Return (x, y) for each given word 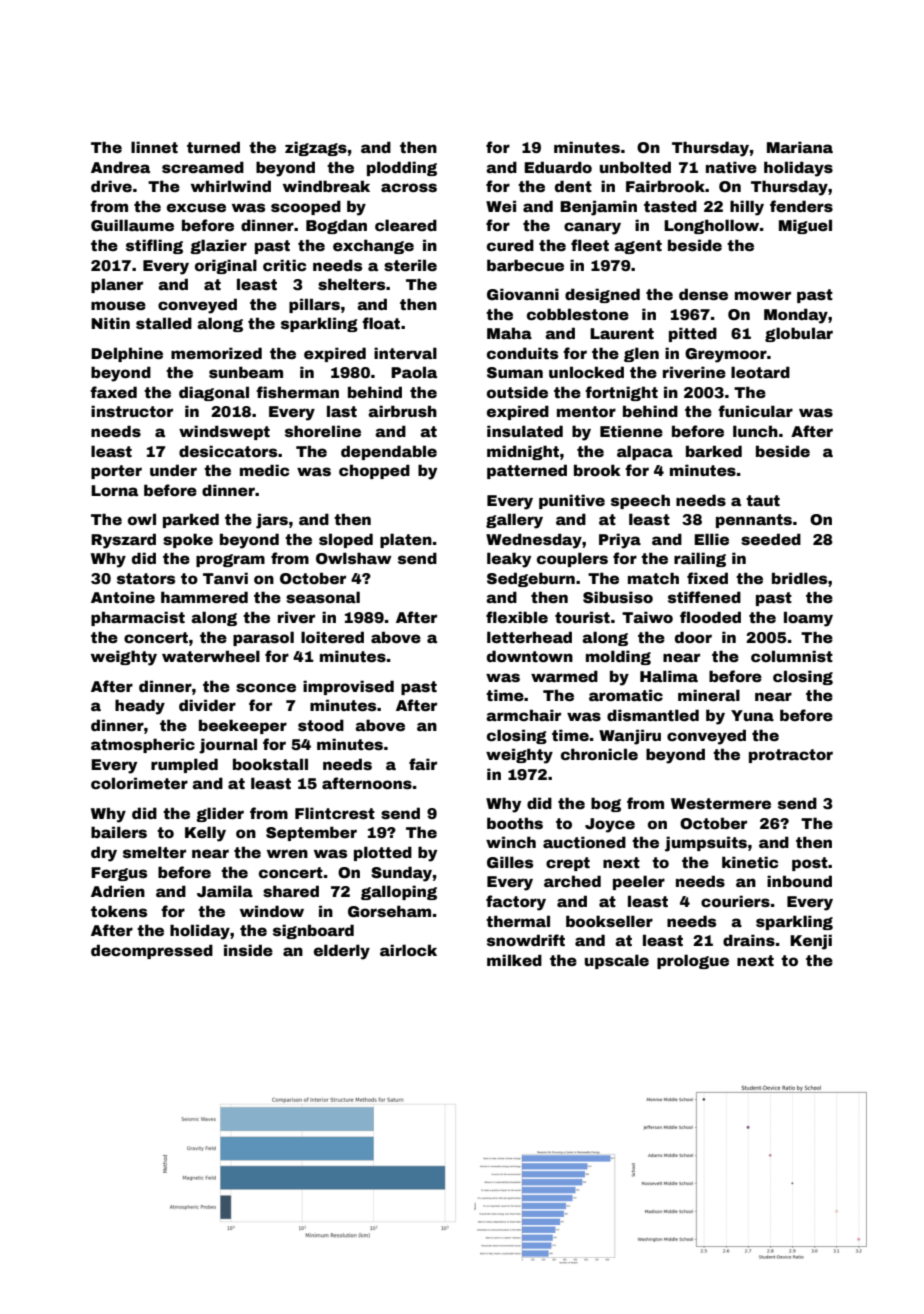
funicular (755, 411)
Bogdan (336, 226)
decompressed (152, 951)
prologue (693, 961)
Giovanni (523, 294)
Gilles (510, 862)
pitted (693, 334)
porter (116, 472)
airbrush (402, 411)
